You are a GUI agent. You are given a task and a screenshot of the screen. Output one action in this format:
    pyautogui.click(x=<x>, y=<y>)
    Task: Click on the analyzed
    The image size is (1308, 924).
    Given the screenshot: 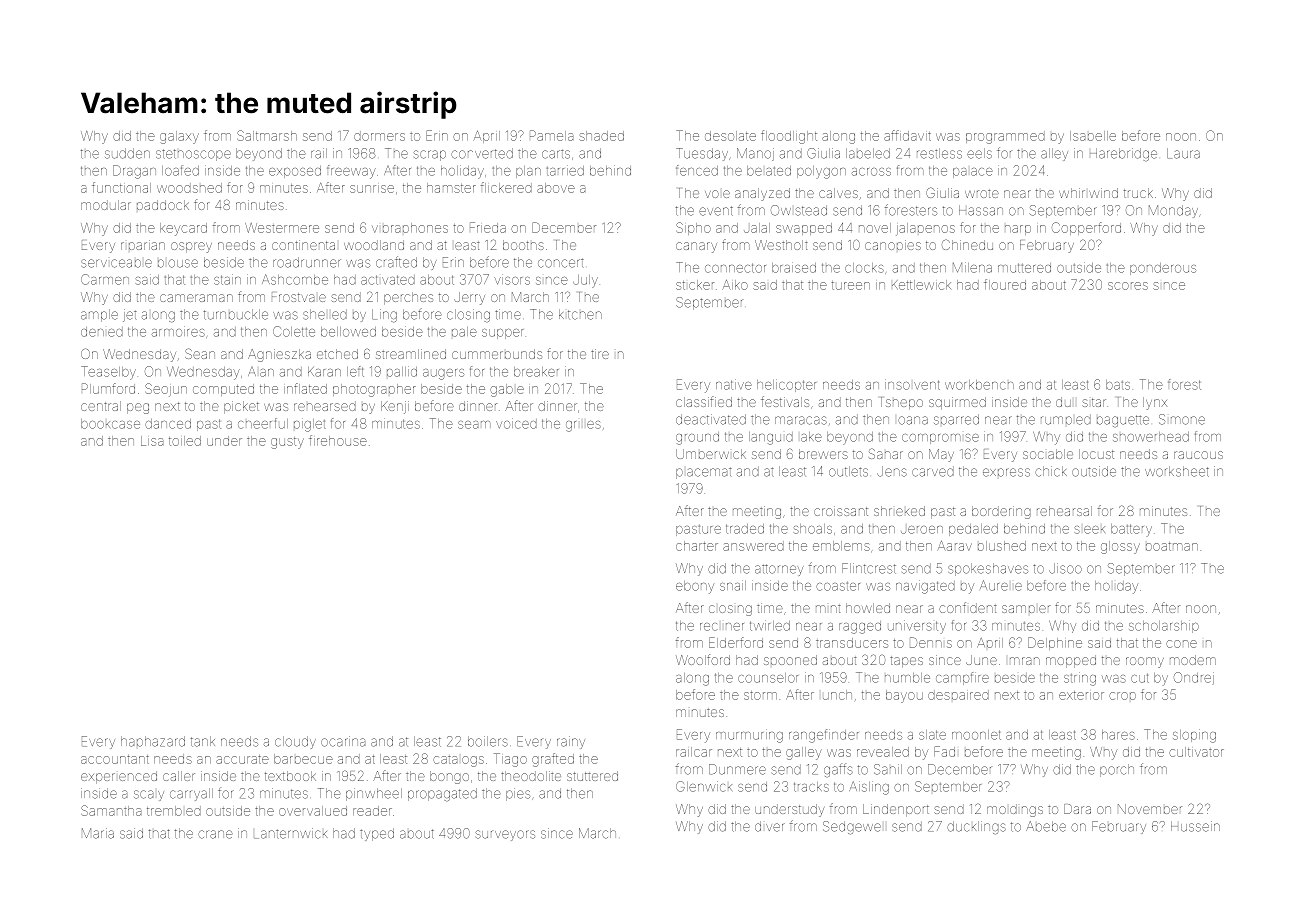 What is the action you would take?
    pyautogui.click(x=762, y=194)
